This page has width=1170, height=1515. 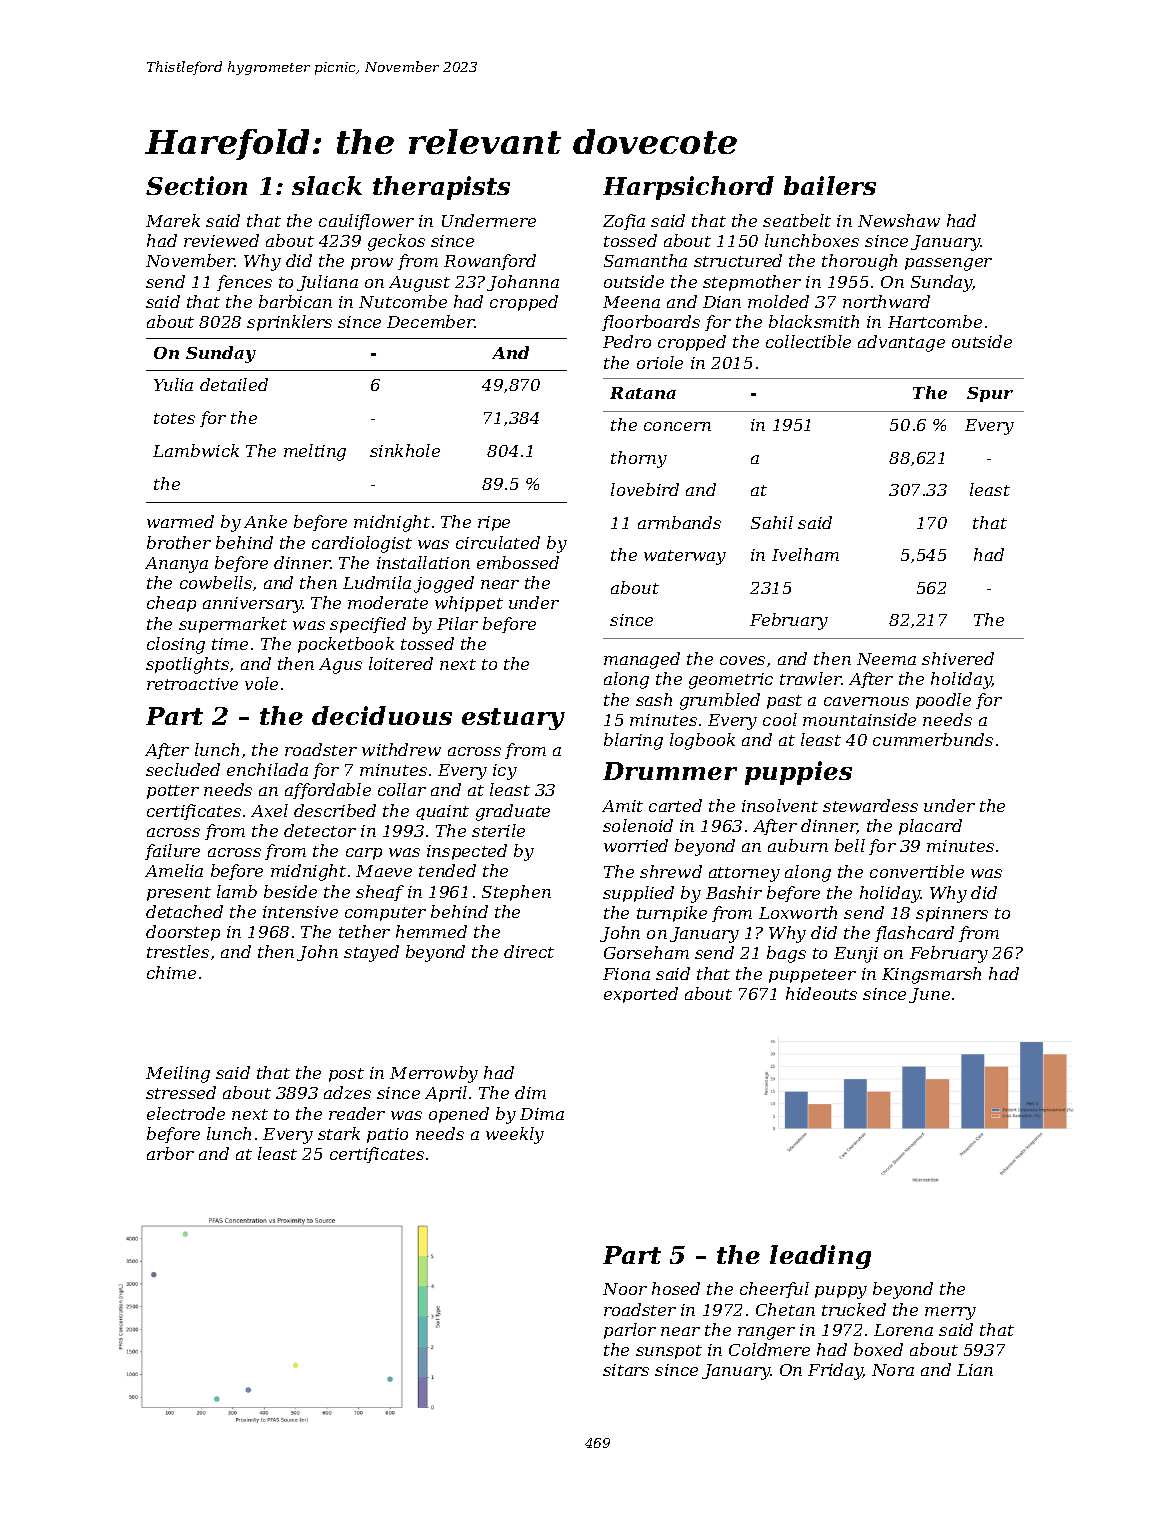 I want to click on Sahil, so click(x=772, y=522).
